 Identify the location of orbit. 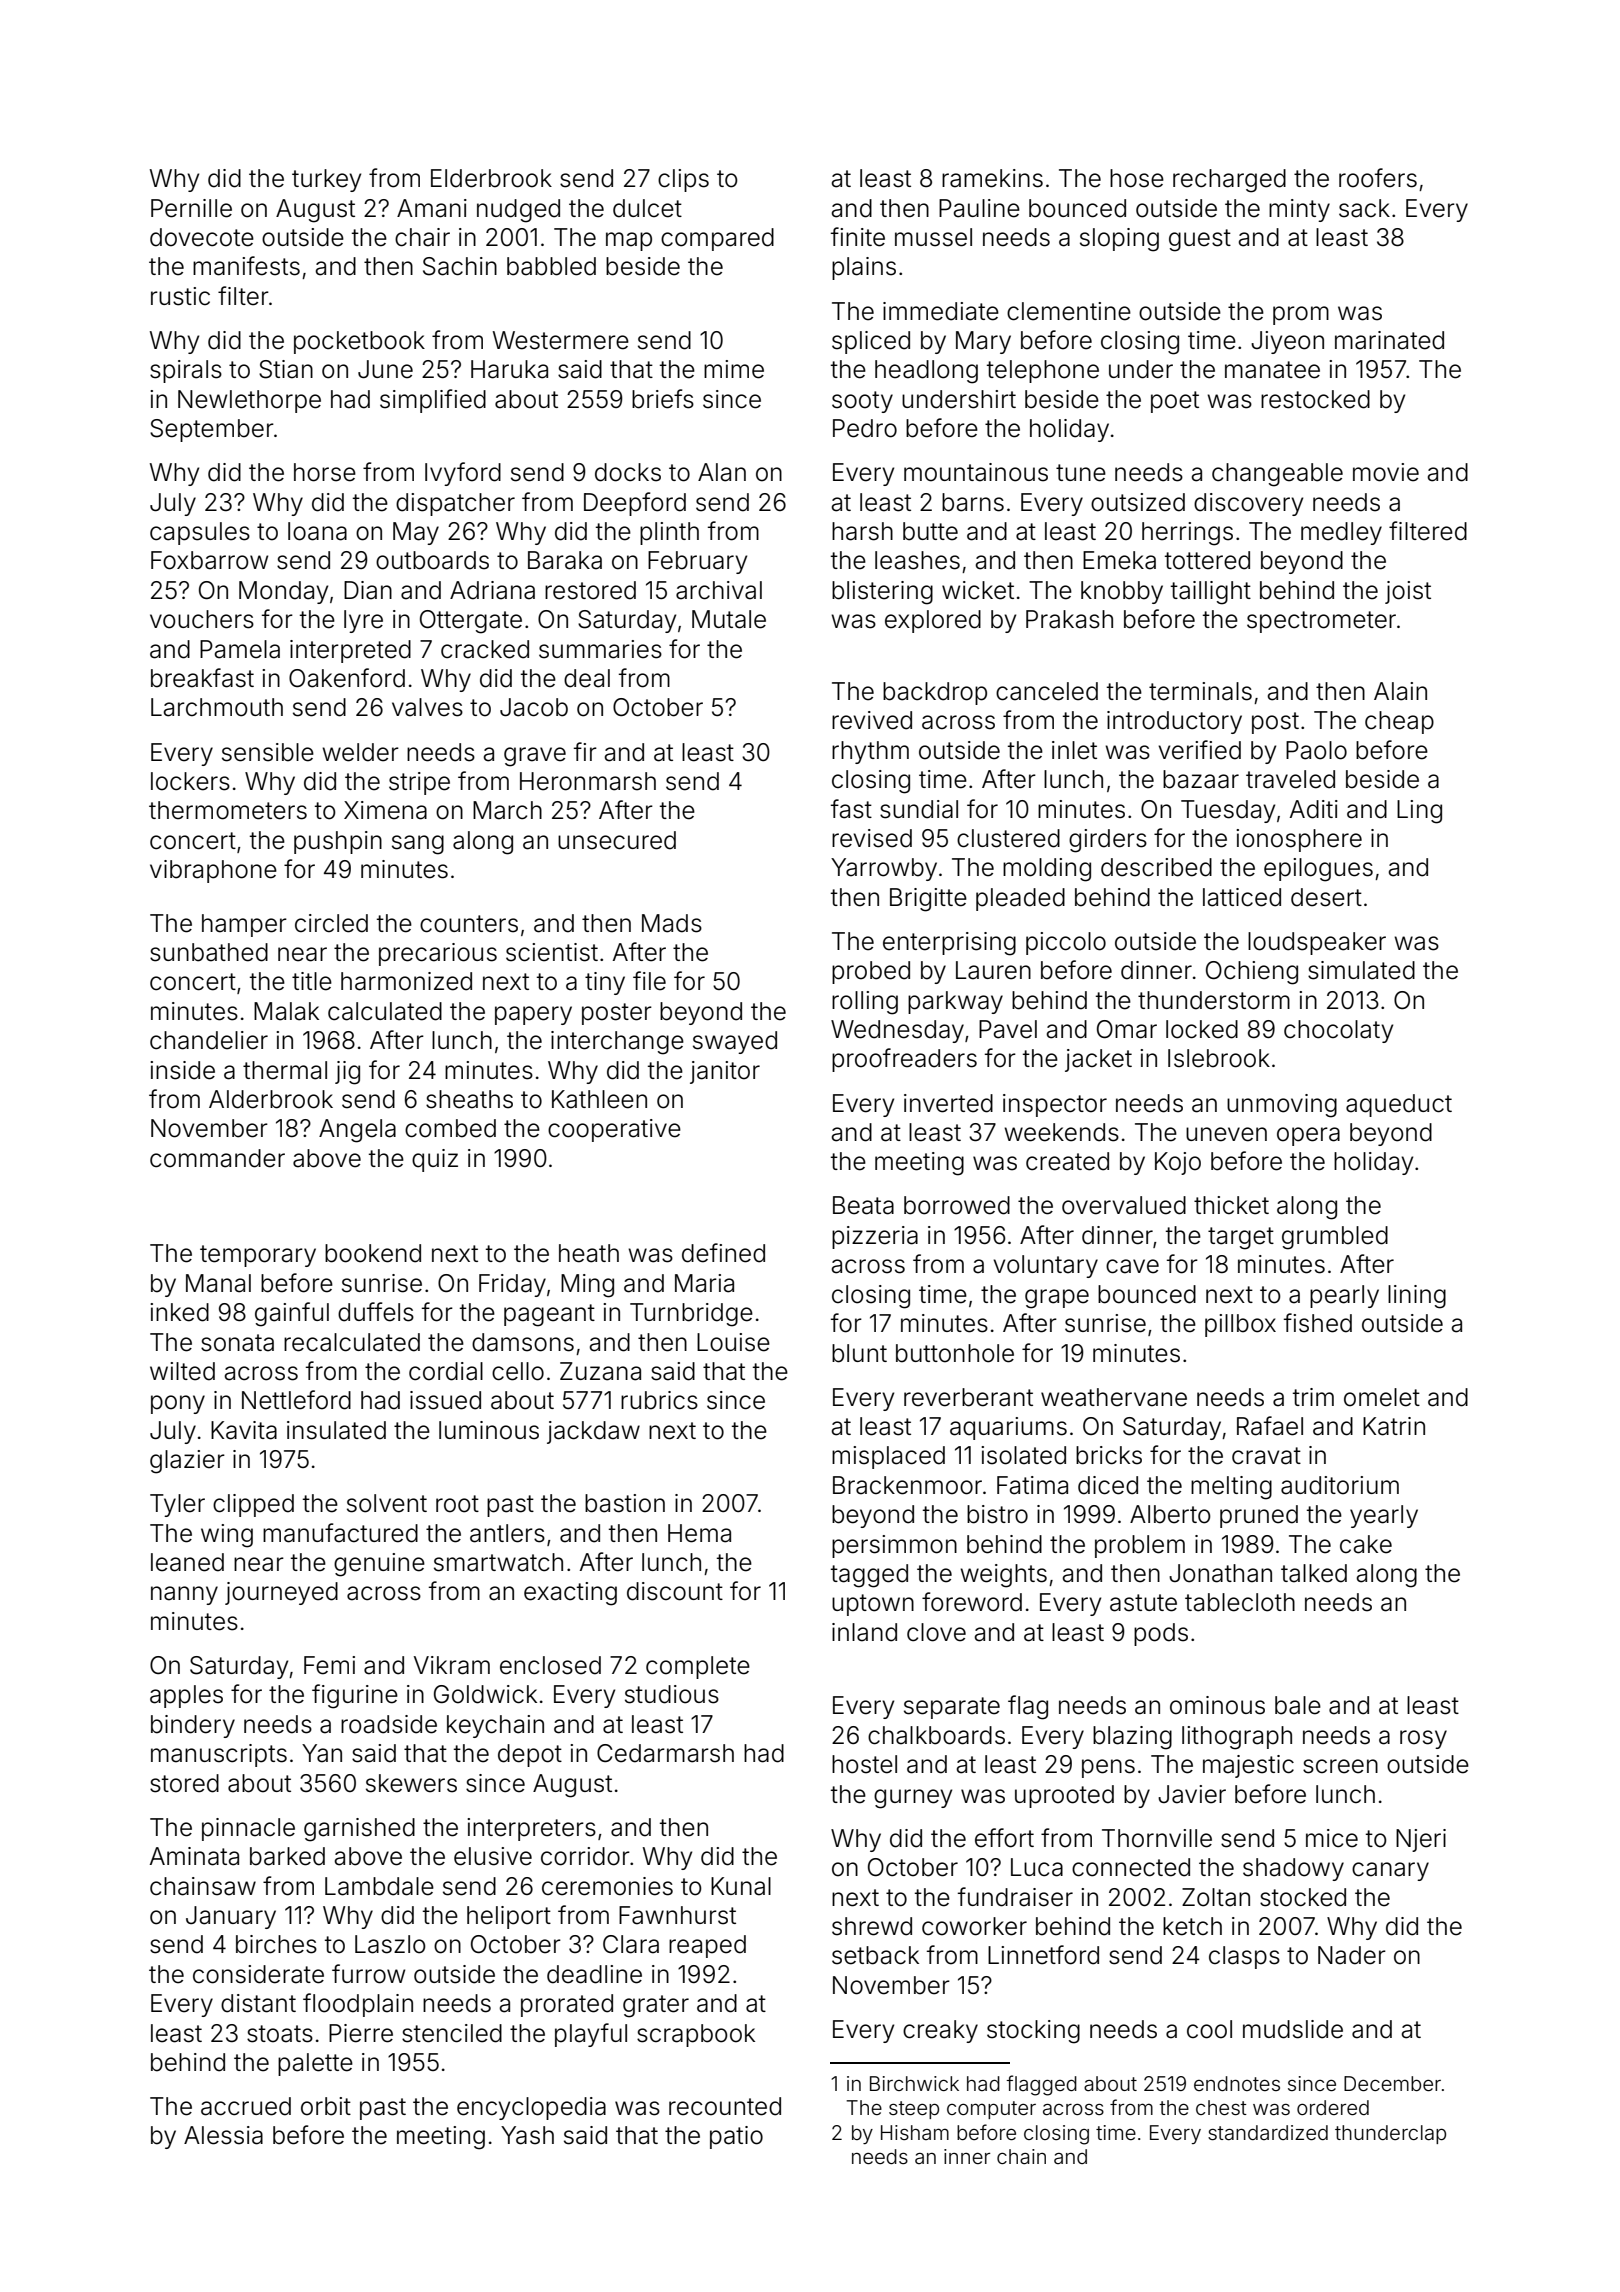
(326, 2106).
